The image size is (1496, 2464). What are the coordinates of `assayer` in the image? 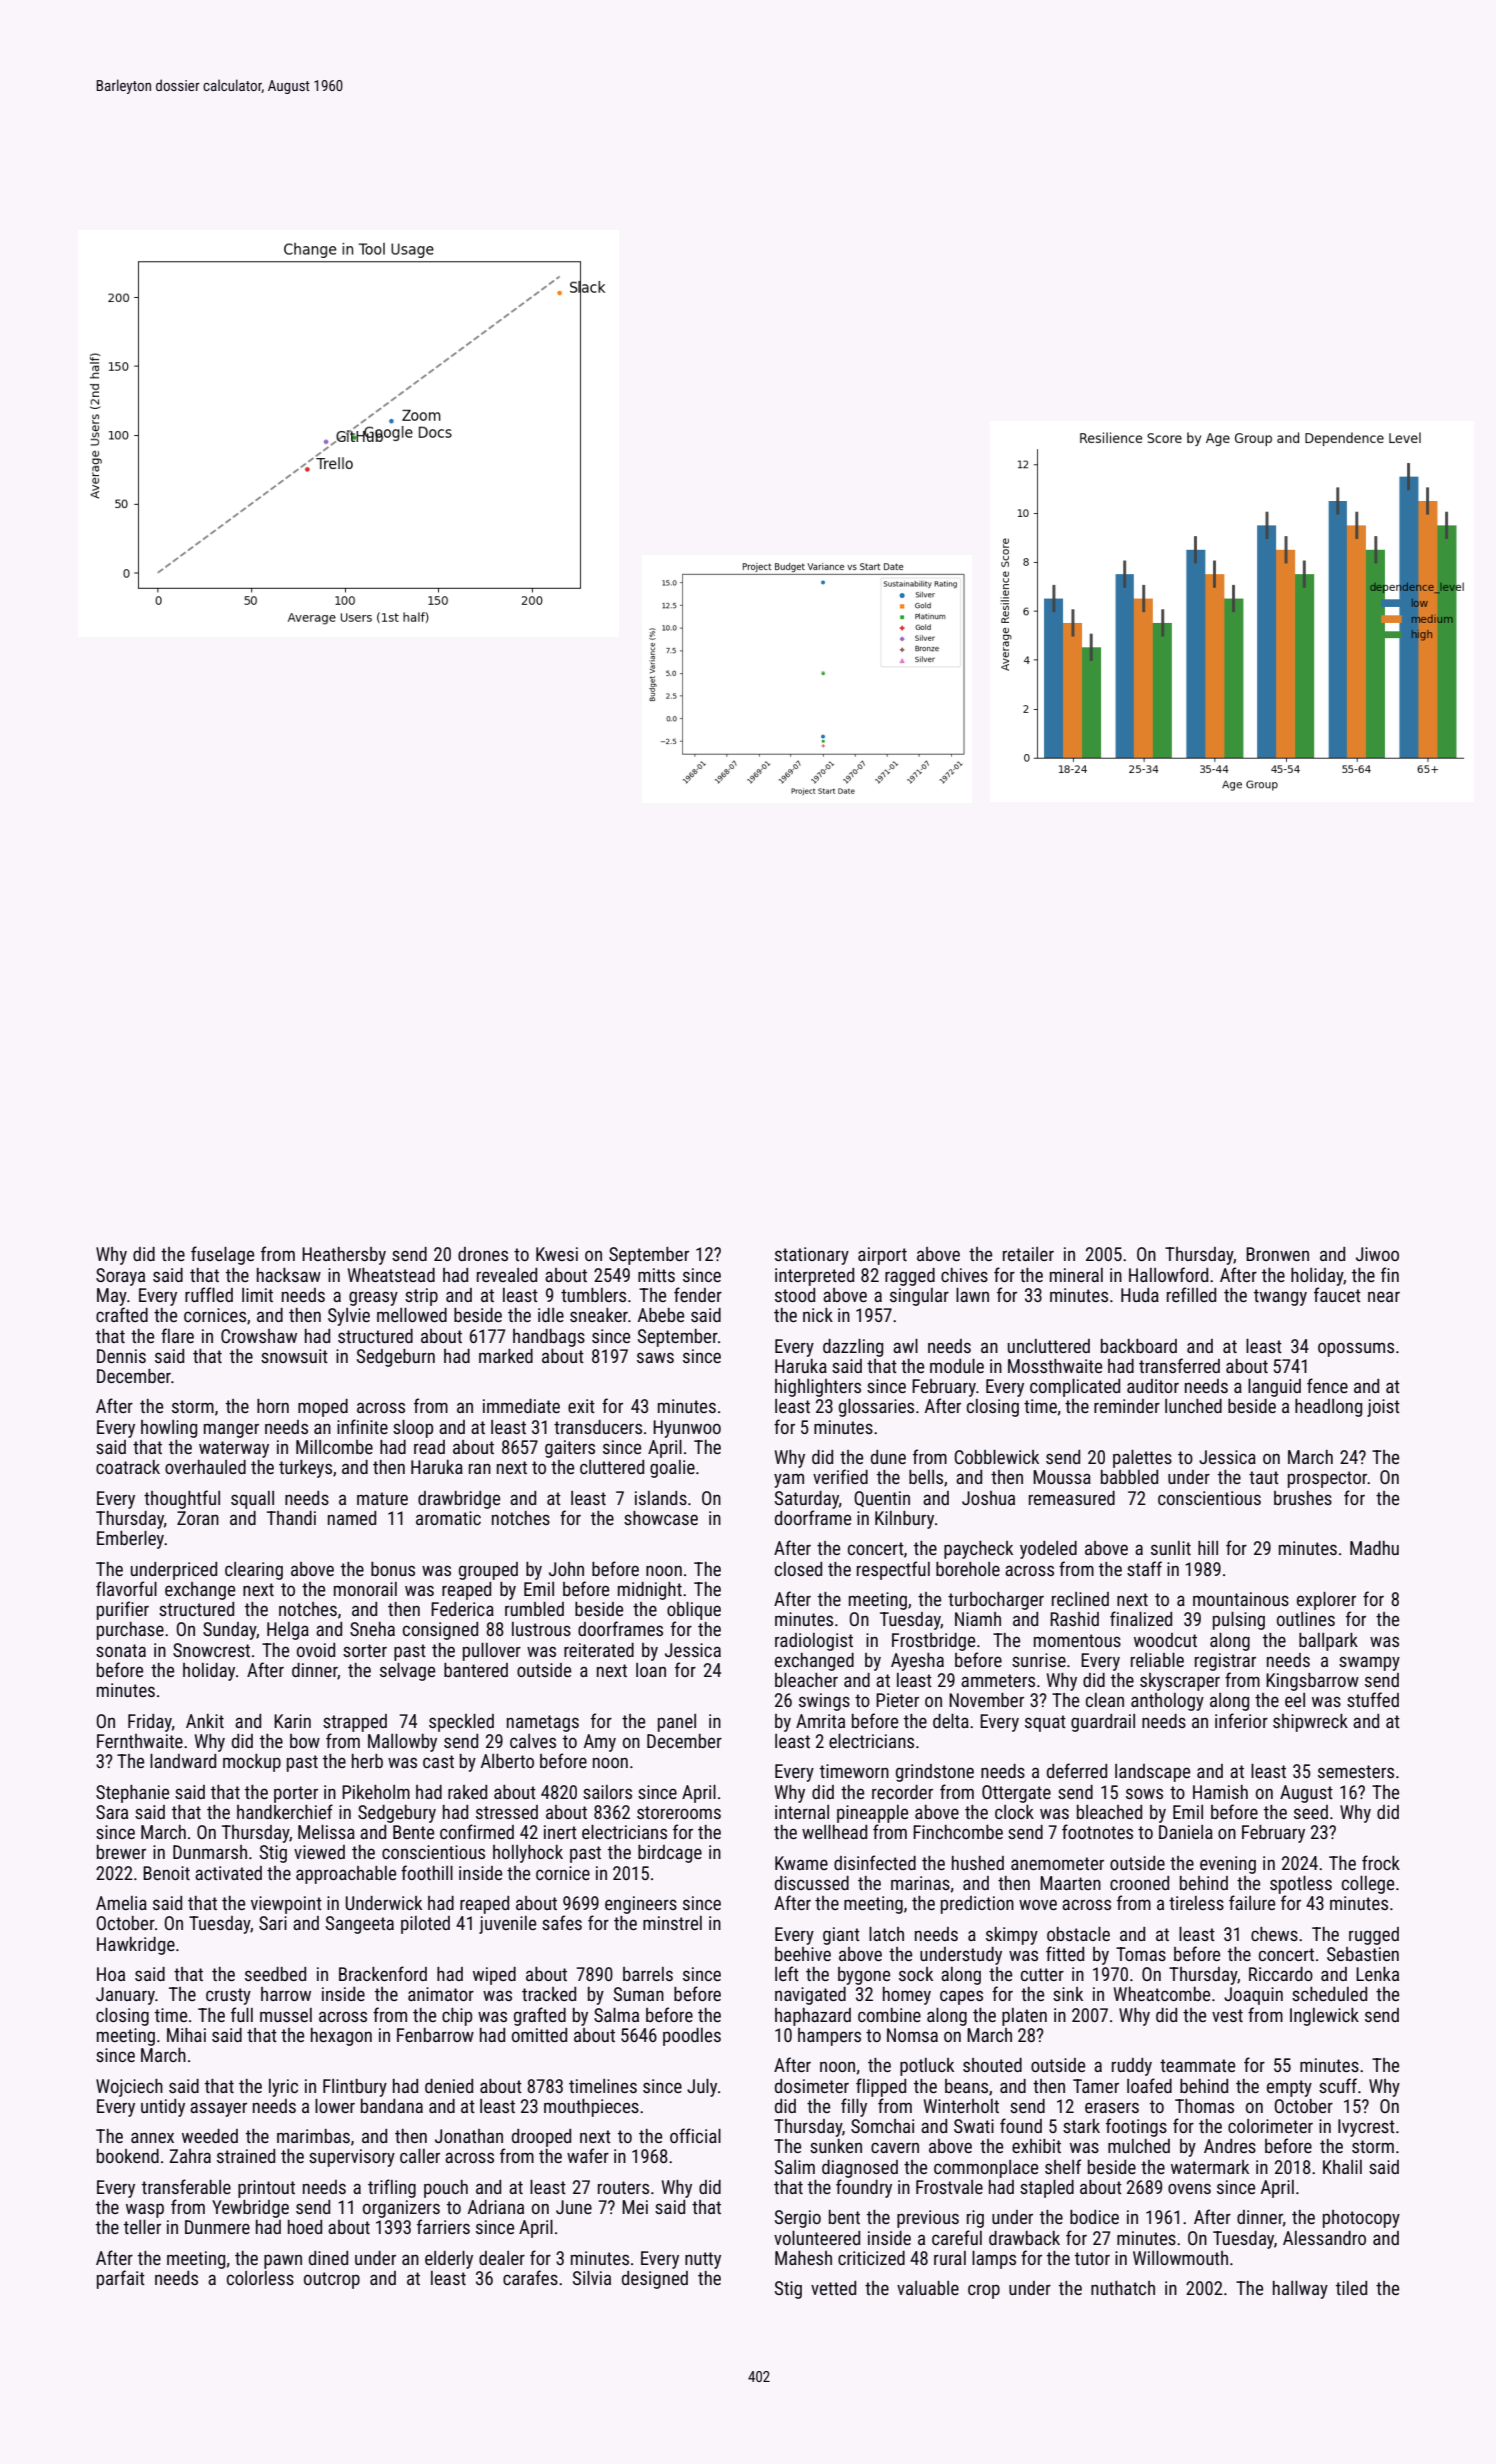 It's located at (218, 2109).
